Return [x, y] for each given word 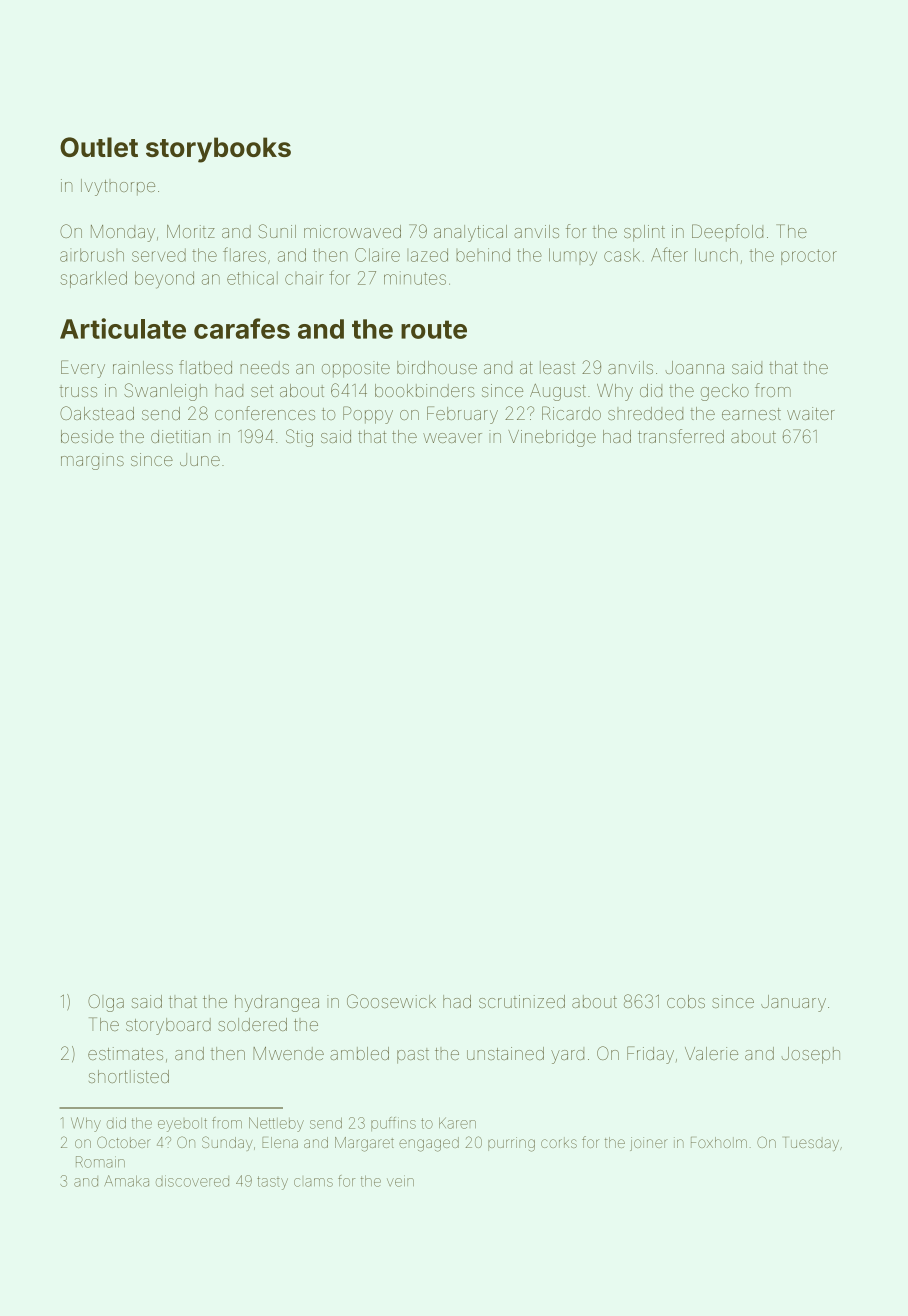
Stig [299, 438]
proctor [809, 257]
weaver [452, 438]
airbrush [92, 255]
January [793, 1003]
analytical [470, 233]
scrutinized [522, 1001]
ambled [359, 1053]
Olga [106, 1003]
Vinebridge [552, 438]
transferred [681, 436]
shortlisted [129, 1076]
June [200, 459]
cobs [686, 1001]
